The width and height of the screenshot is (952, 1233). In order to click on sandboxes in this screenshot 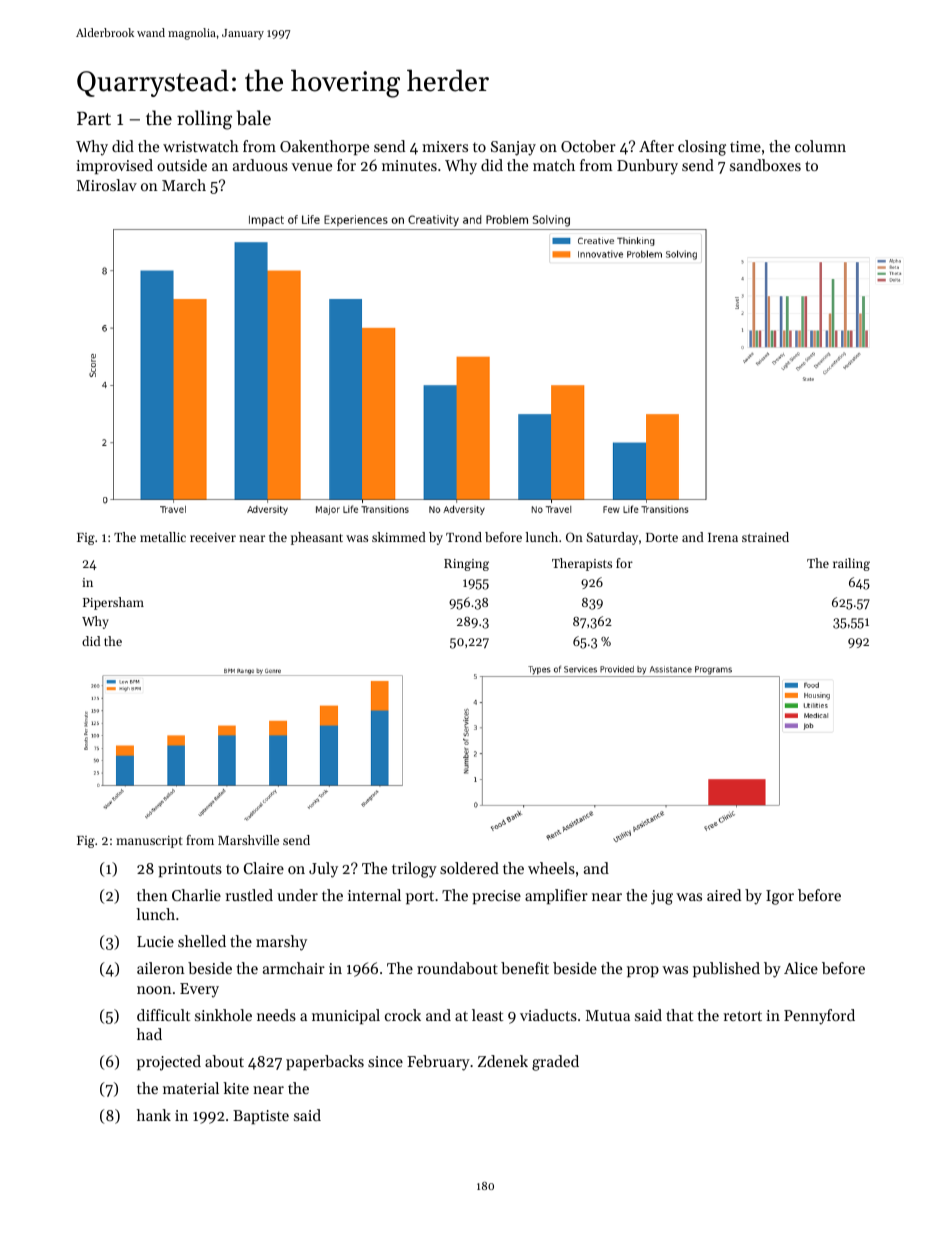, I will do `click(765, 165)`.
